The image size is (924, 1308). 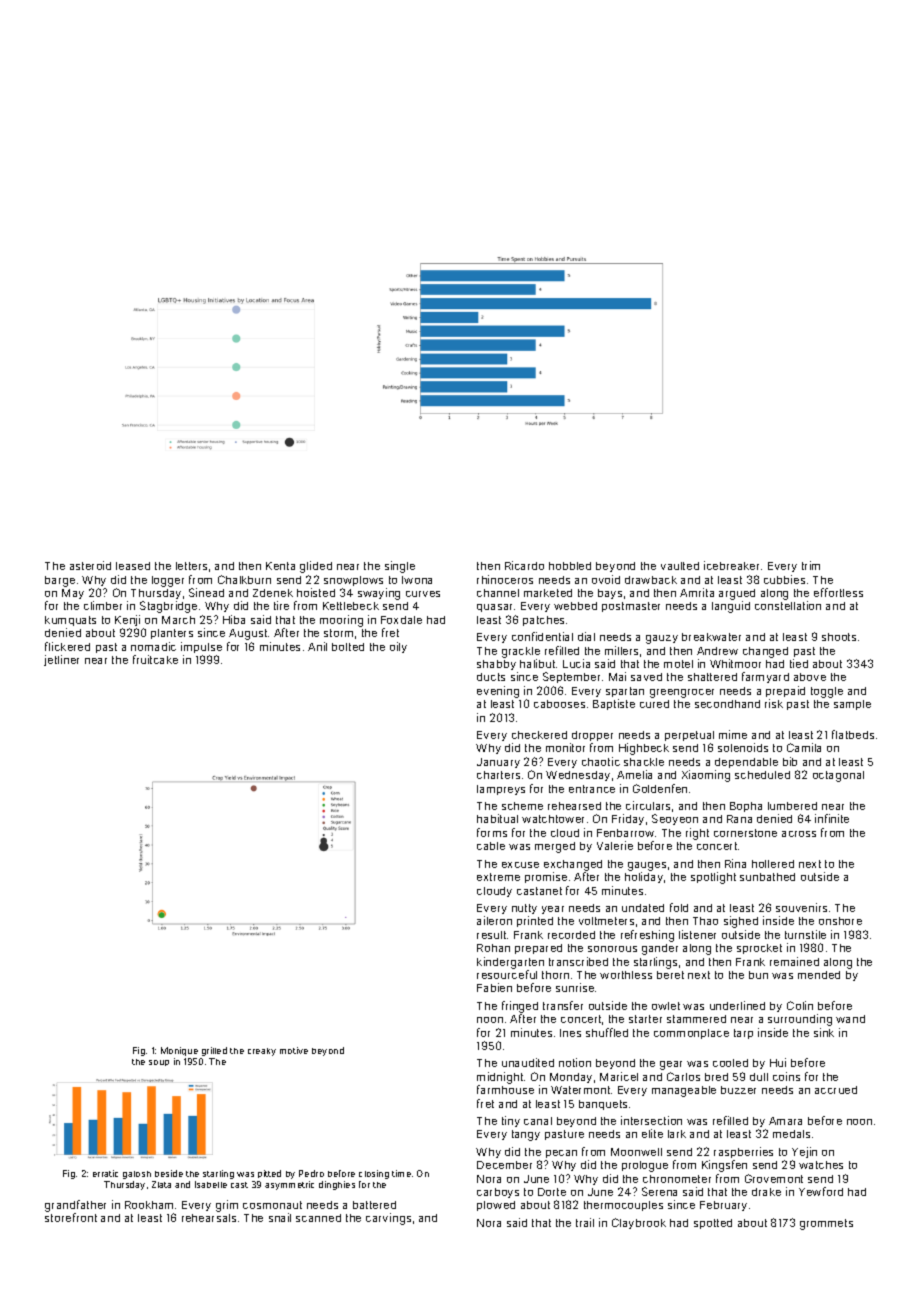 I want to click on motive, so click(x=294, y=1050).
